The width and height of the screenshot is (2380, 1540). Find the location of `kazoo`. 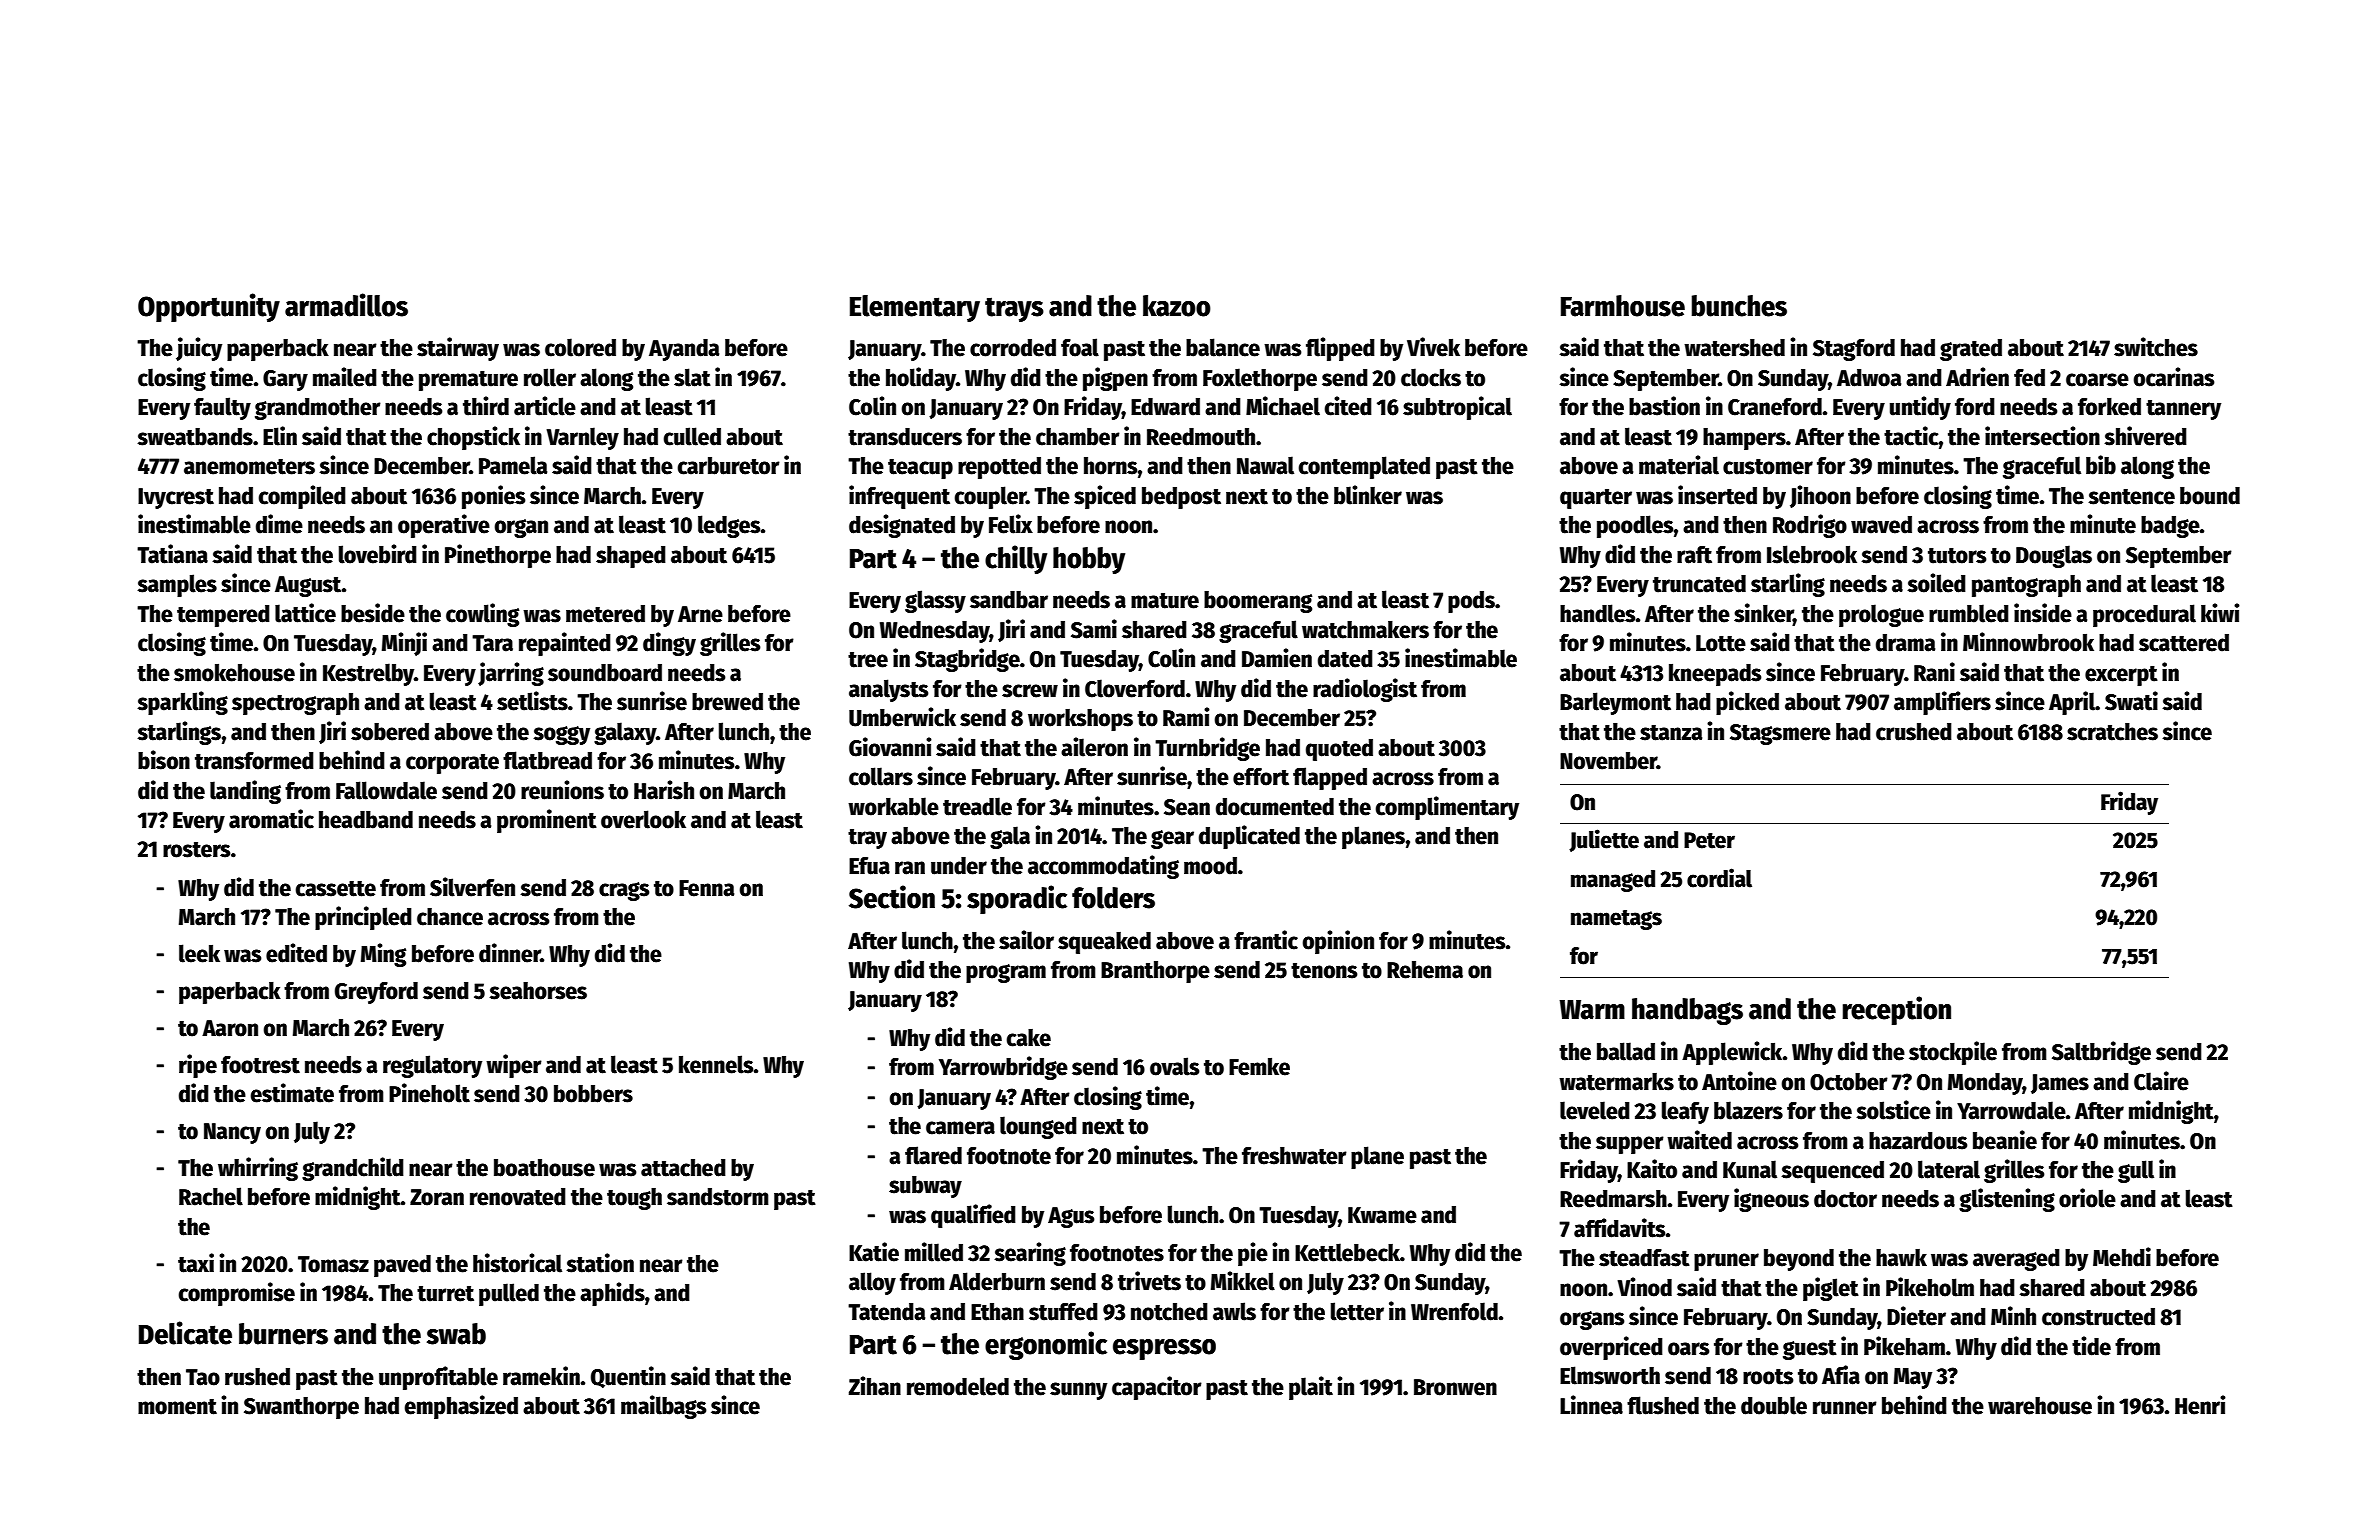

kazoo is located at coordinates (1177, 306).
